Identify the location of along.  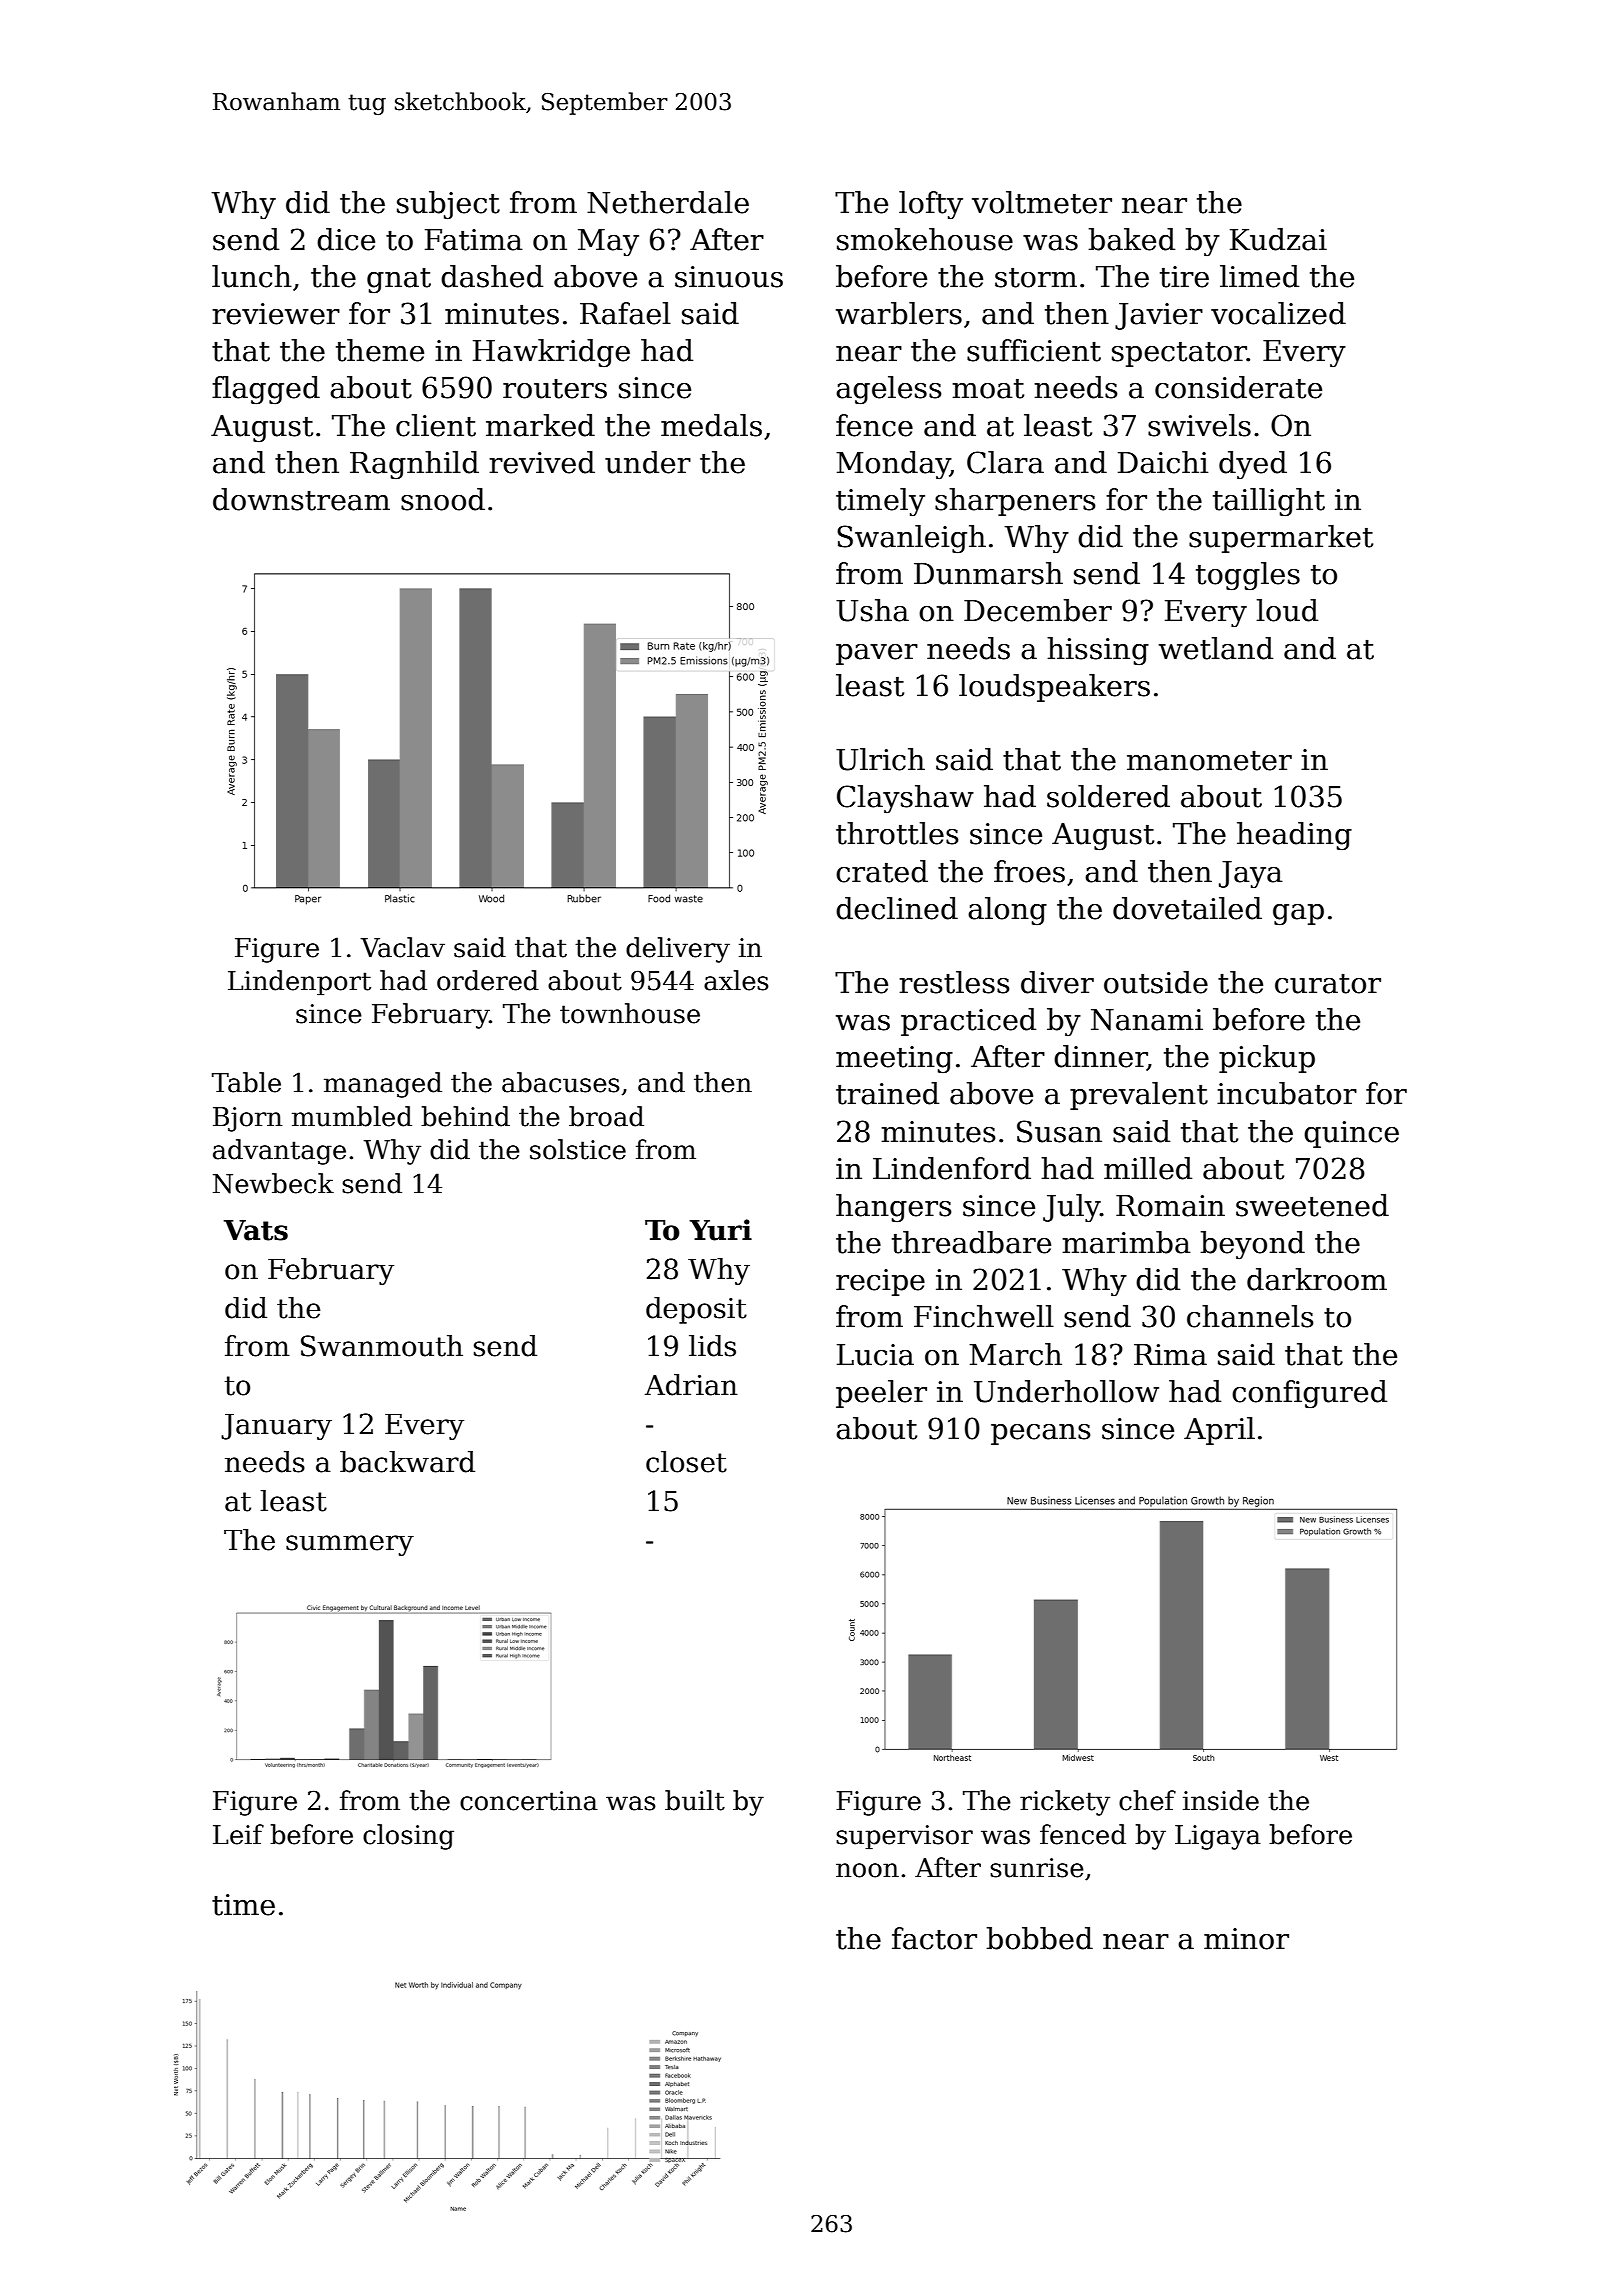
(1007, 911).
